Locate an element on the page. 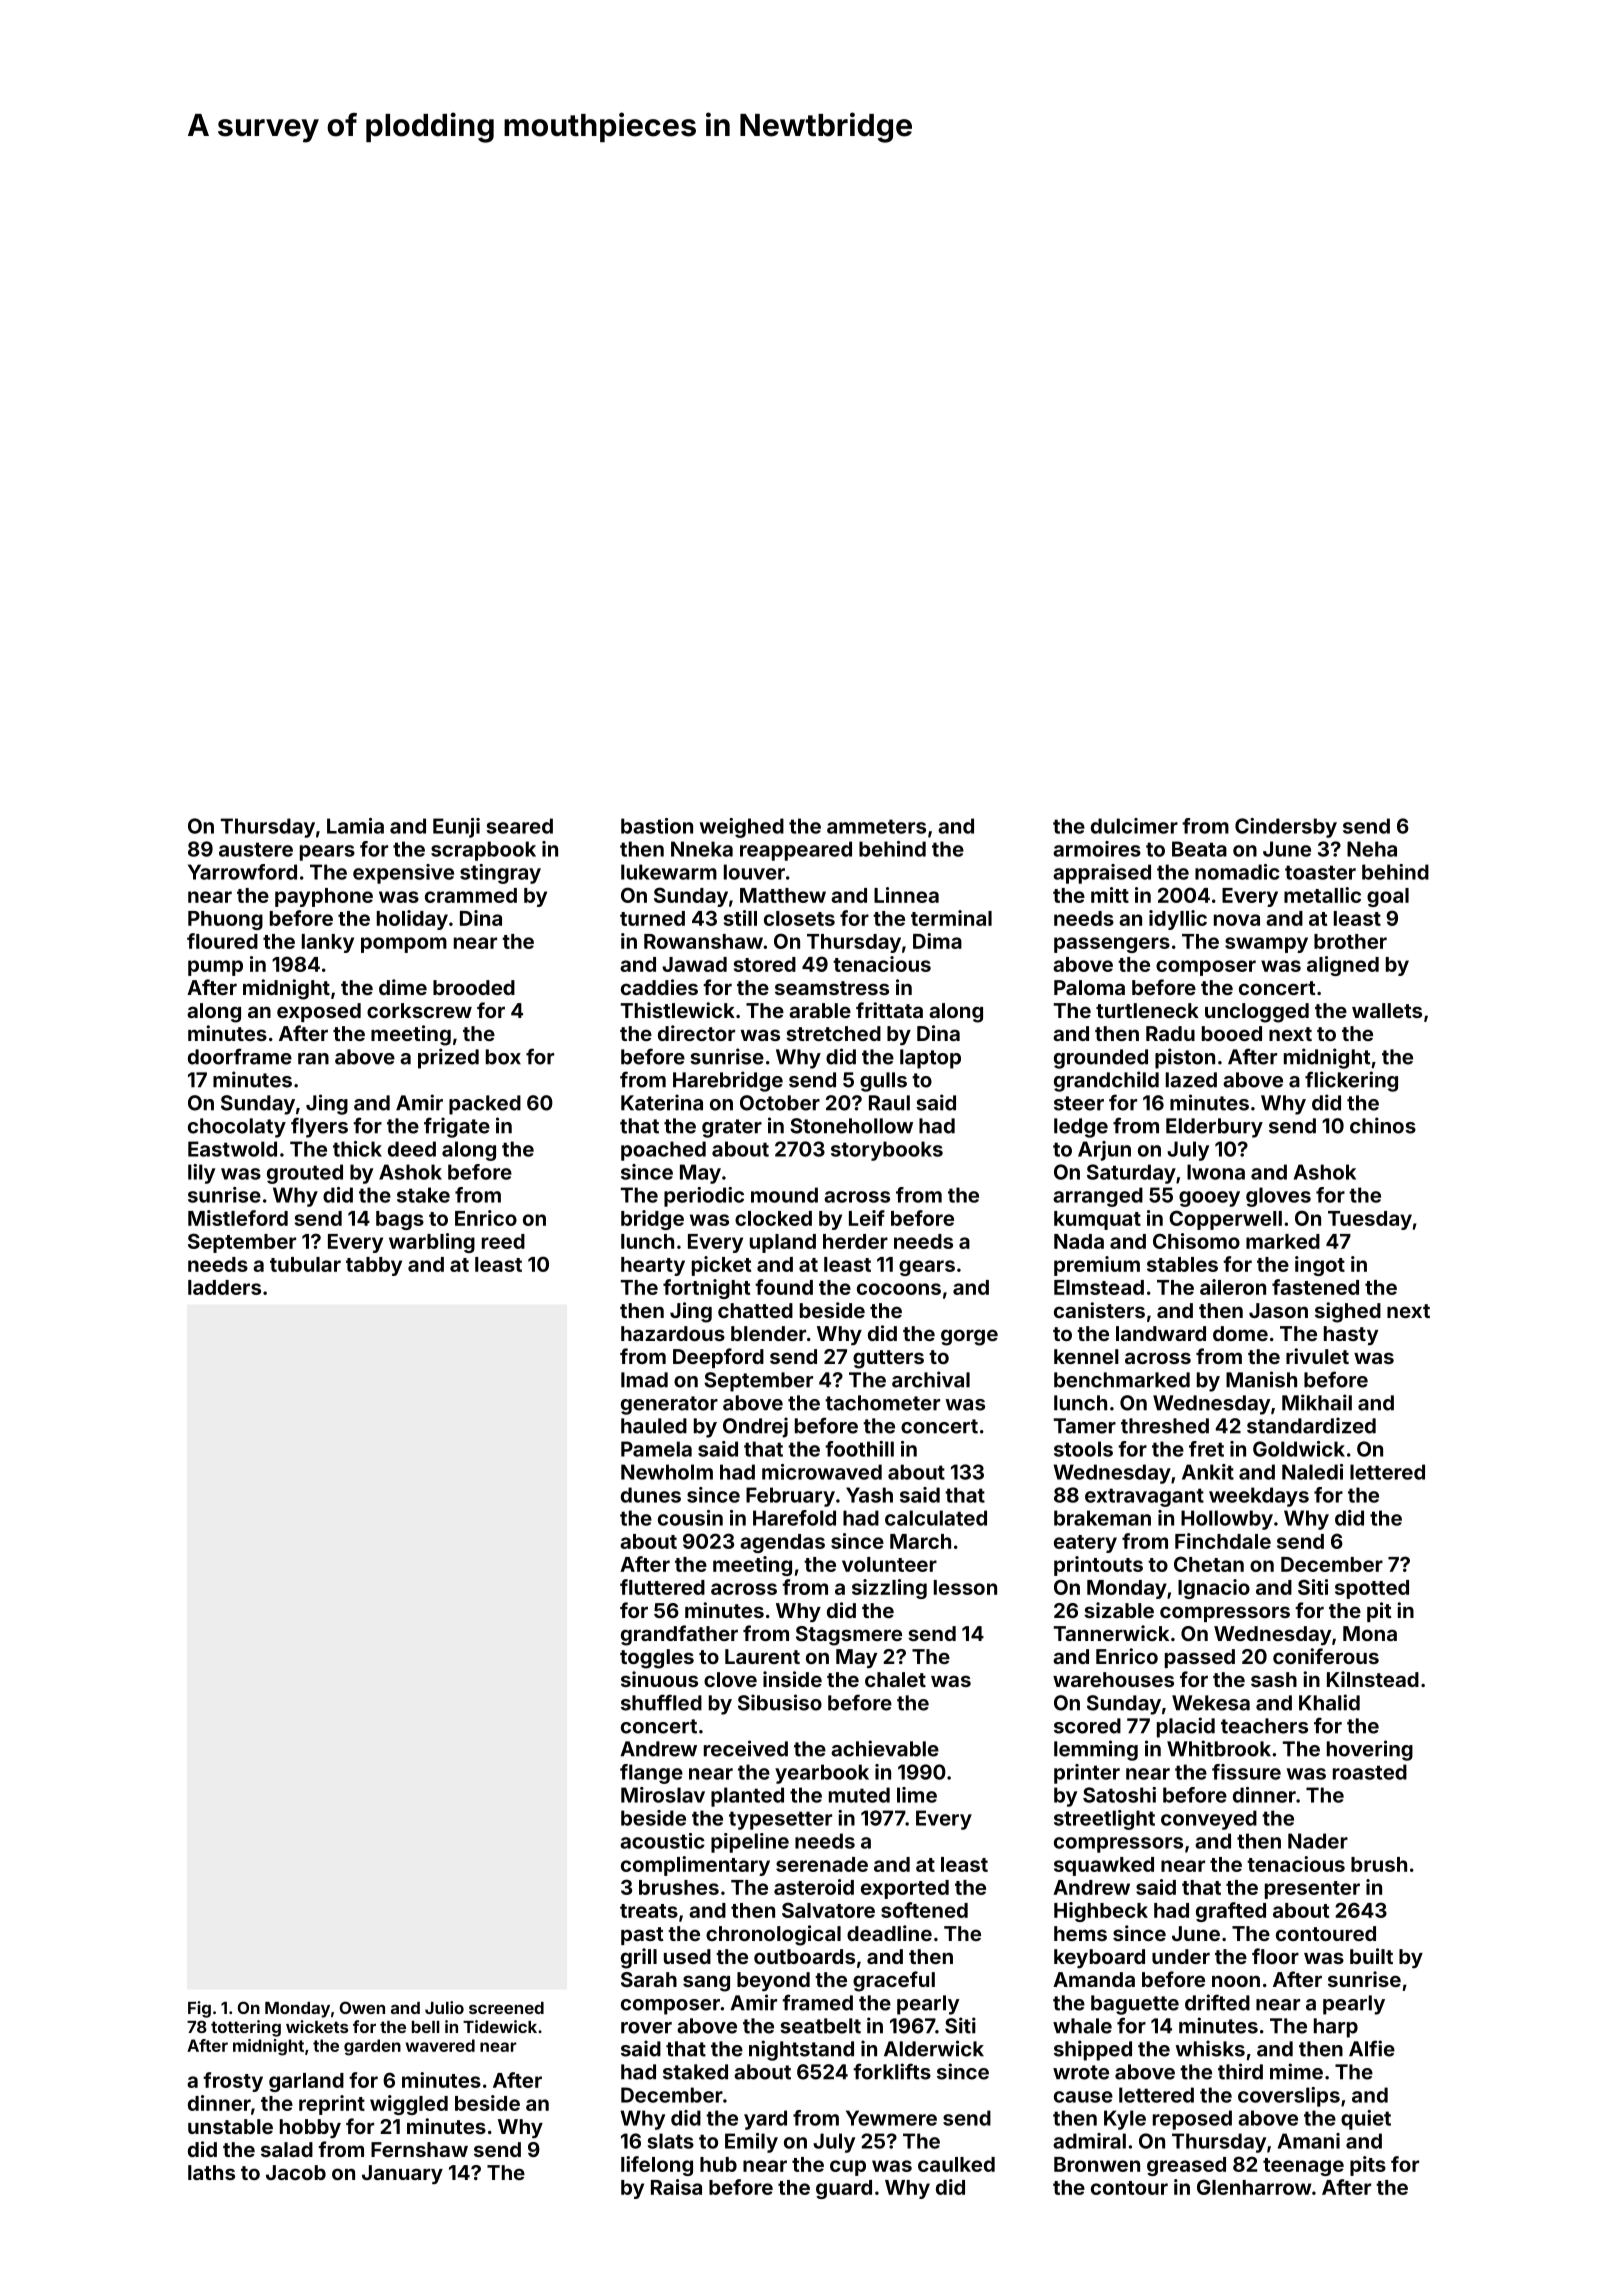 This page has width=1620, height=2292. treats is located at coordinates (649, 1911).
